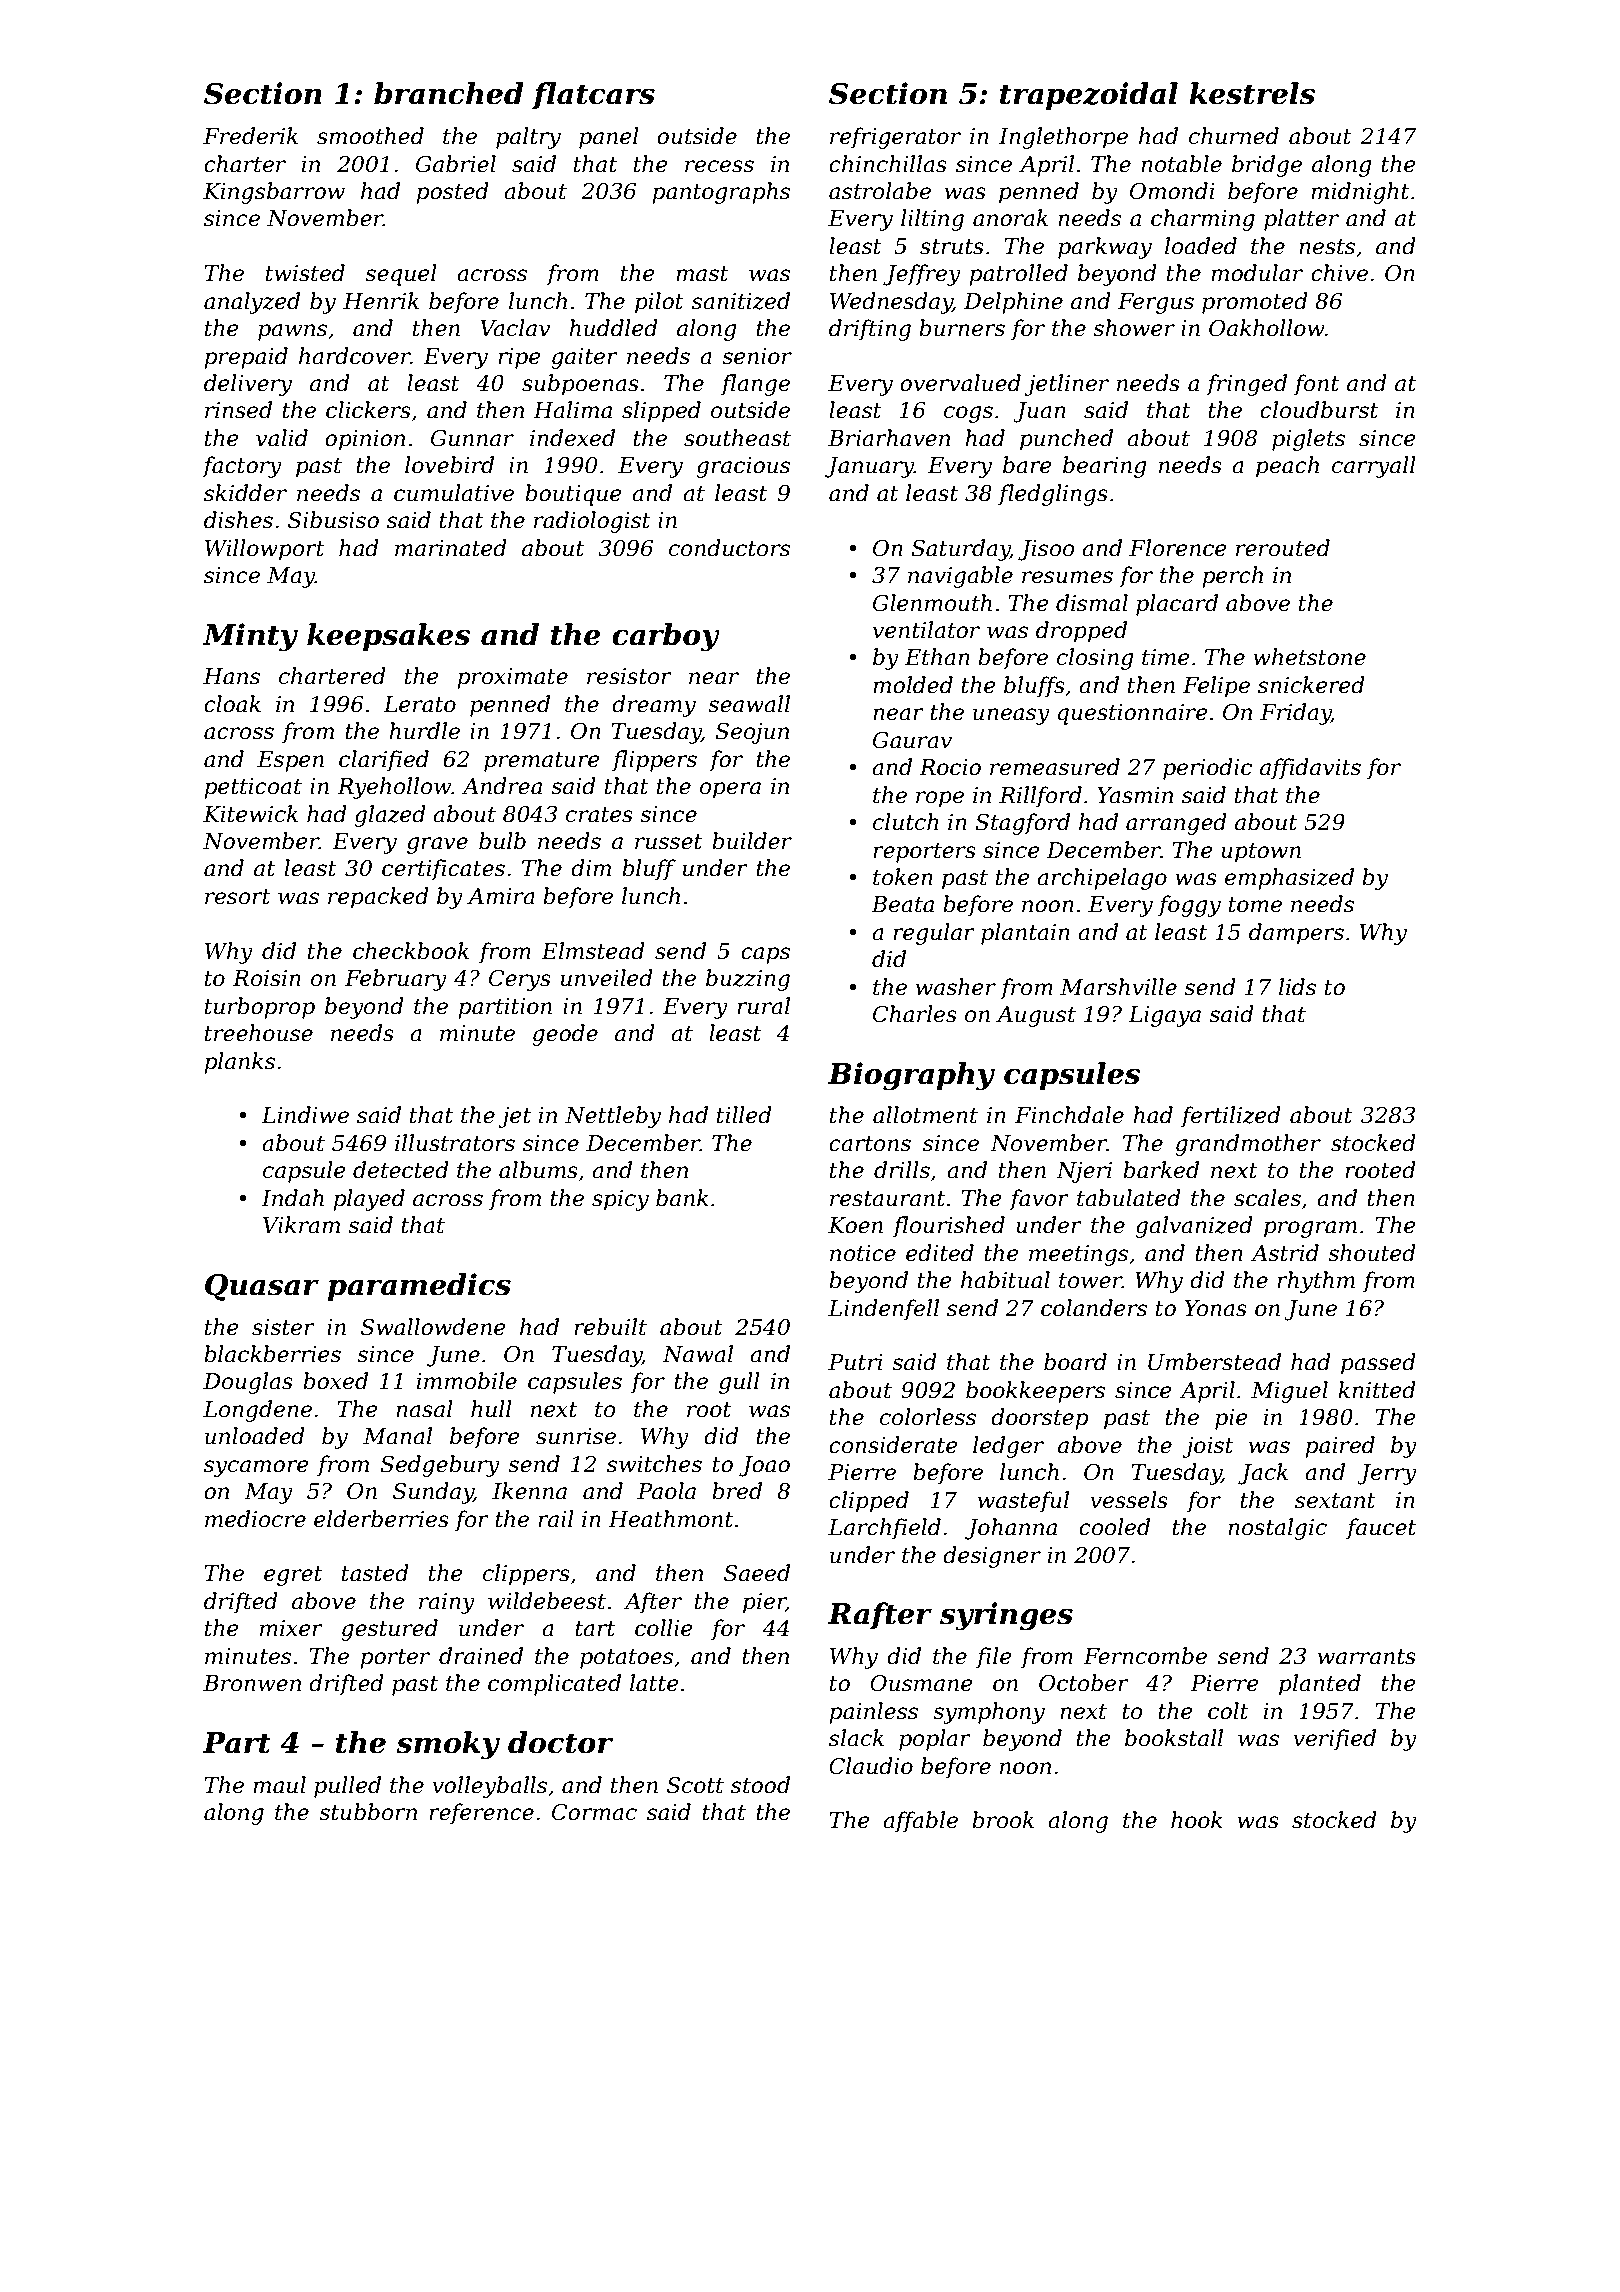  I want to click on kestrels, so click(1252, 93).
